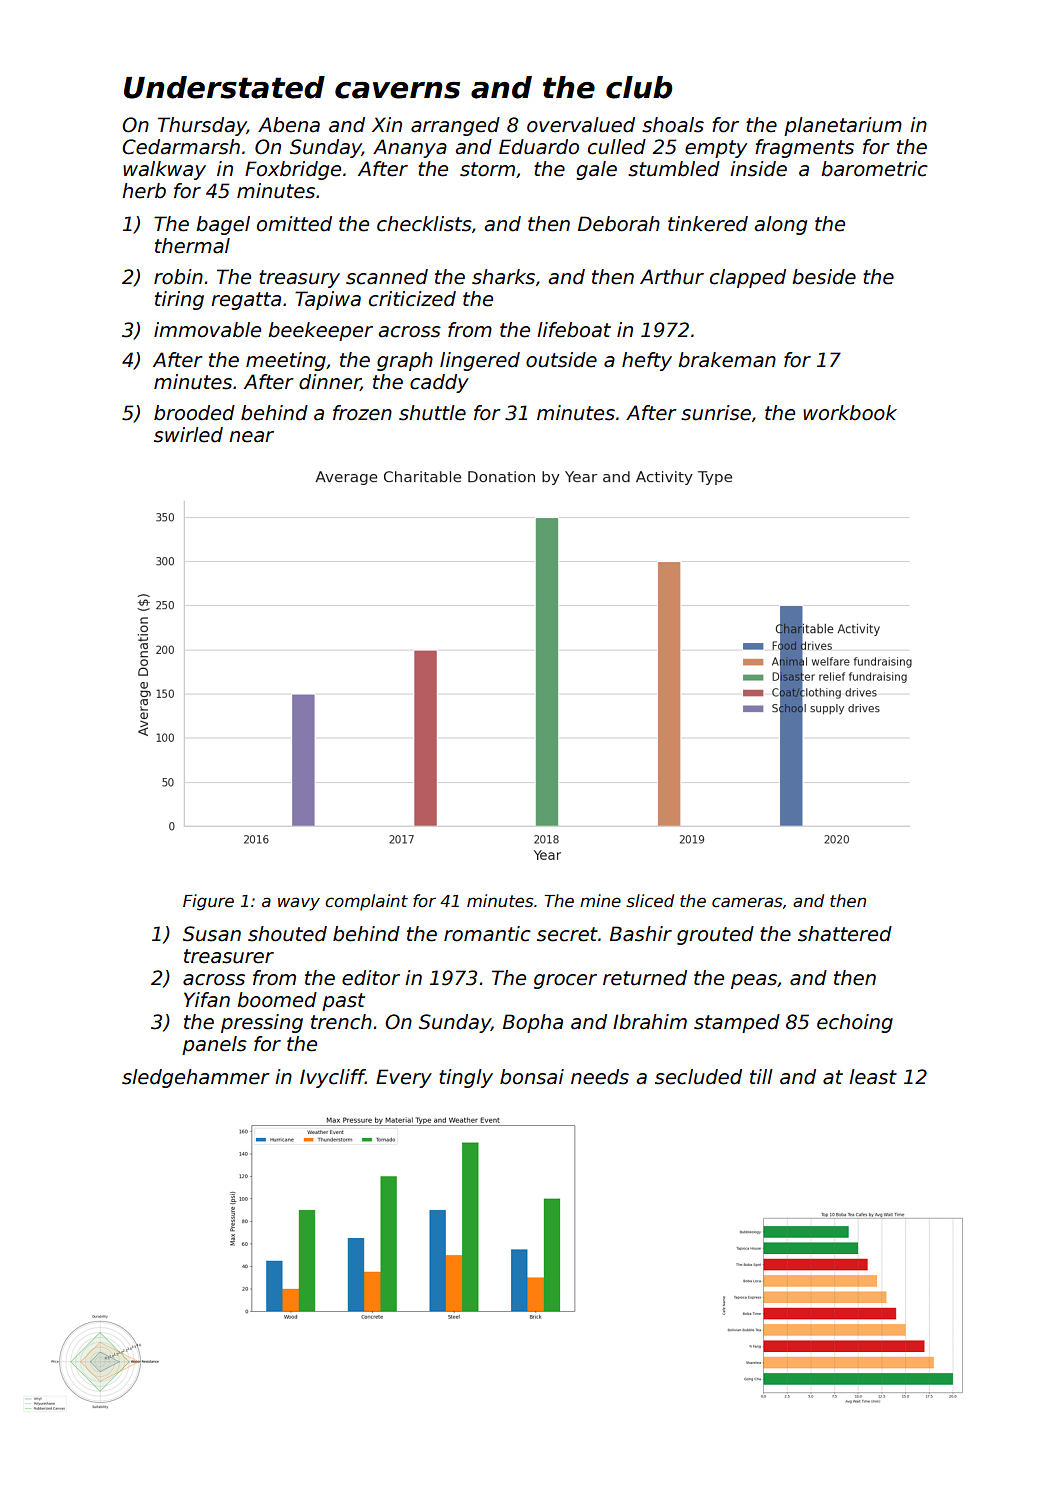  Describe the element at coordinates (487, 934) in the image. I see `romantic` at that location.
